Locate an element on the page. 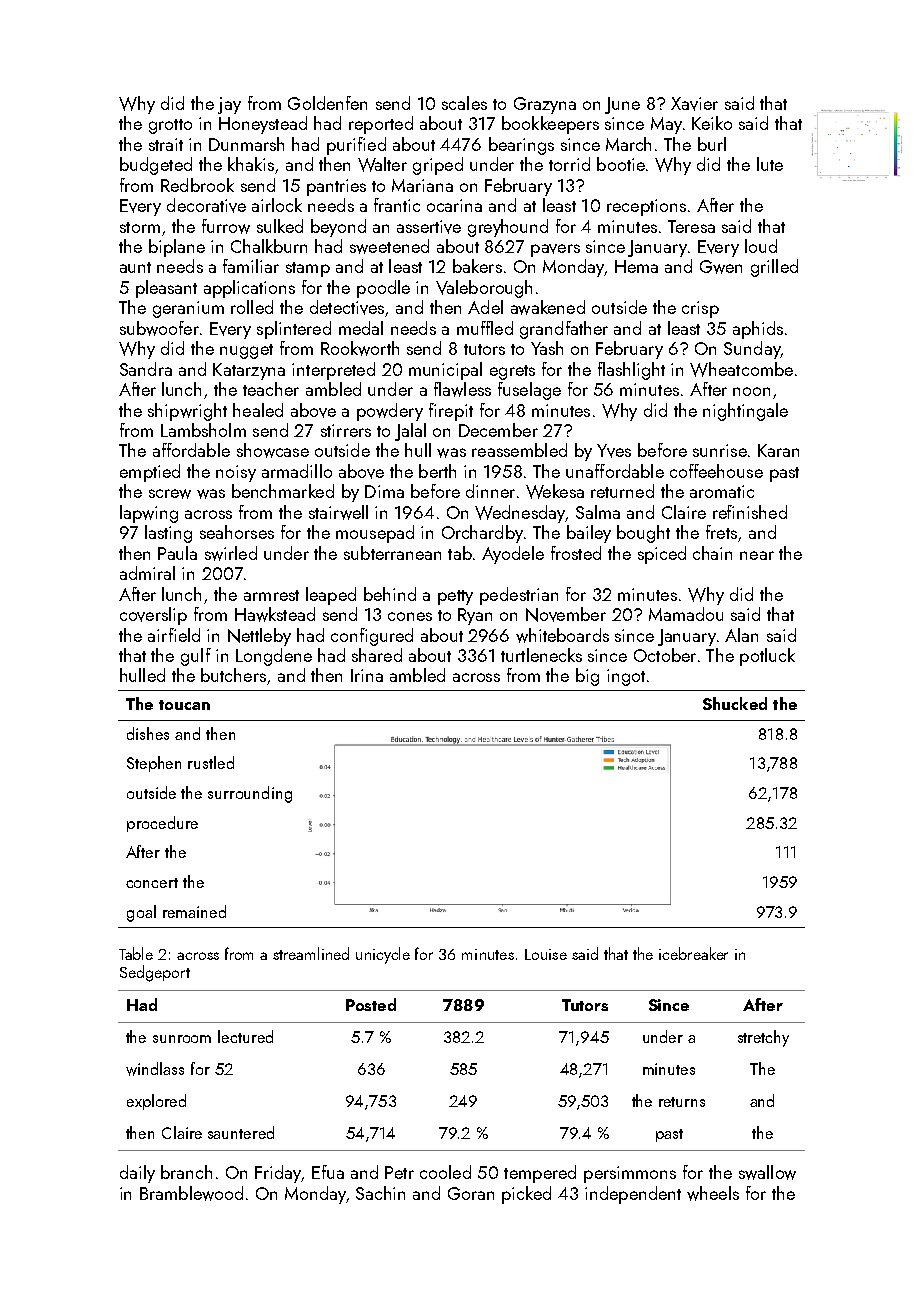 The image size is (924, 1308). picked is located at coordinates (526, 1195).
